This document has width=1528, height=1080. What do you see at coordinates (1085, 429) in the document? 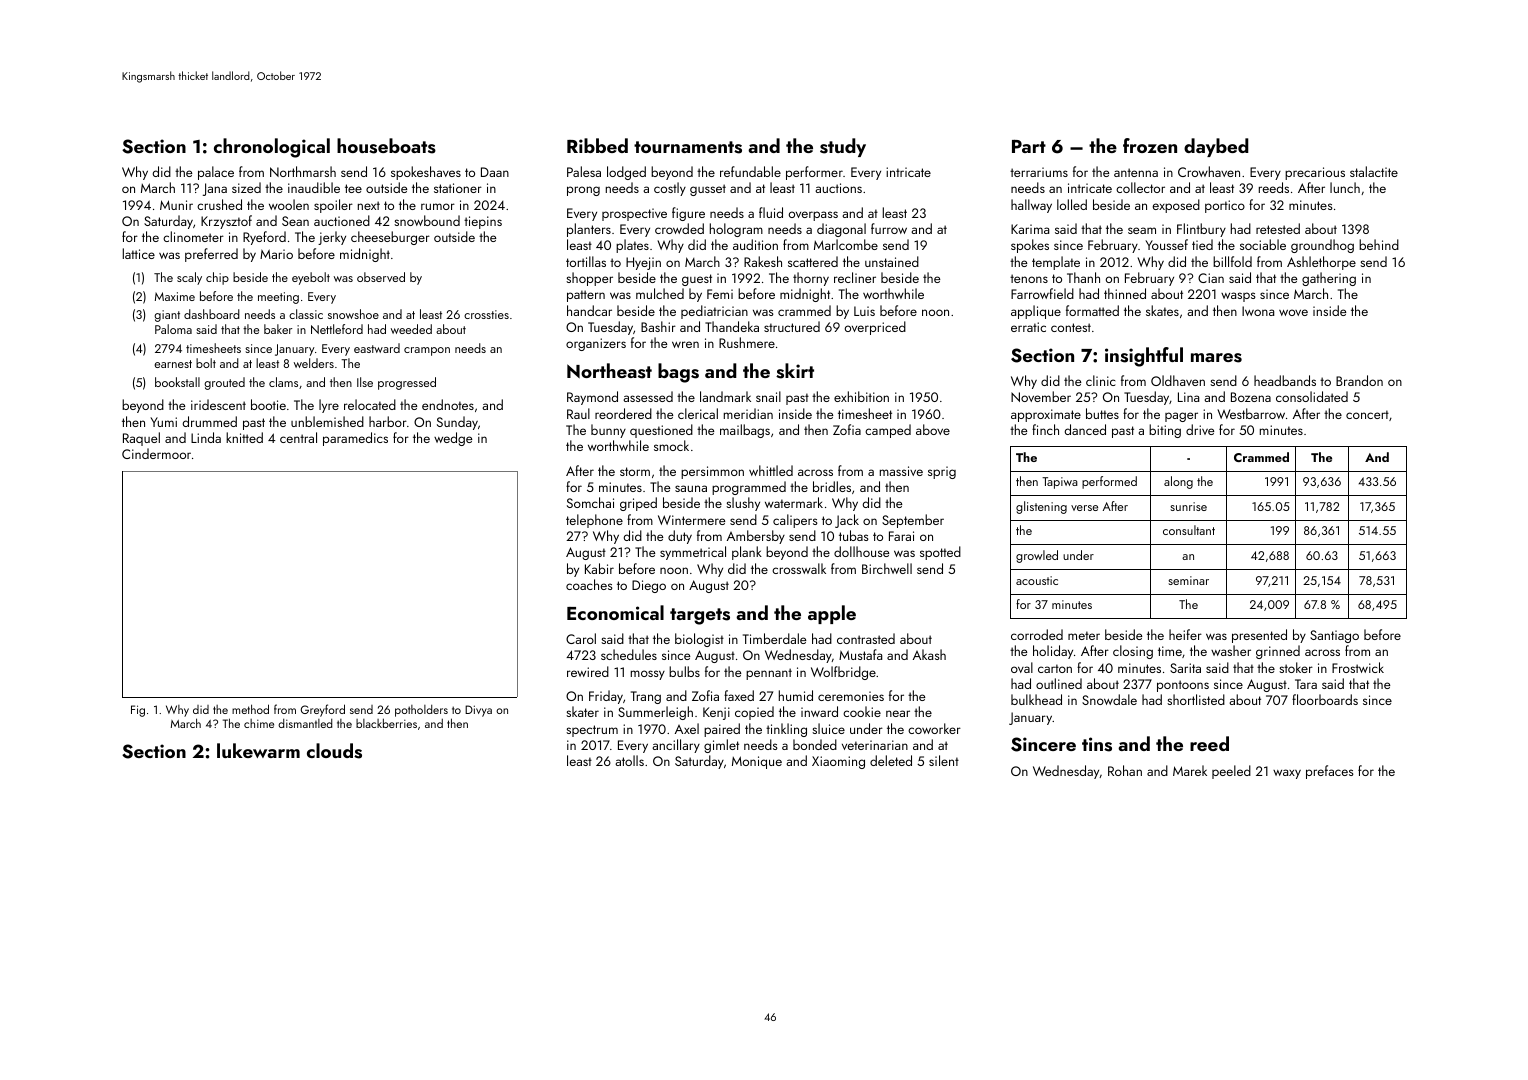
I see `danced` at bounding box center [1085, 429].
